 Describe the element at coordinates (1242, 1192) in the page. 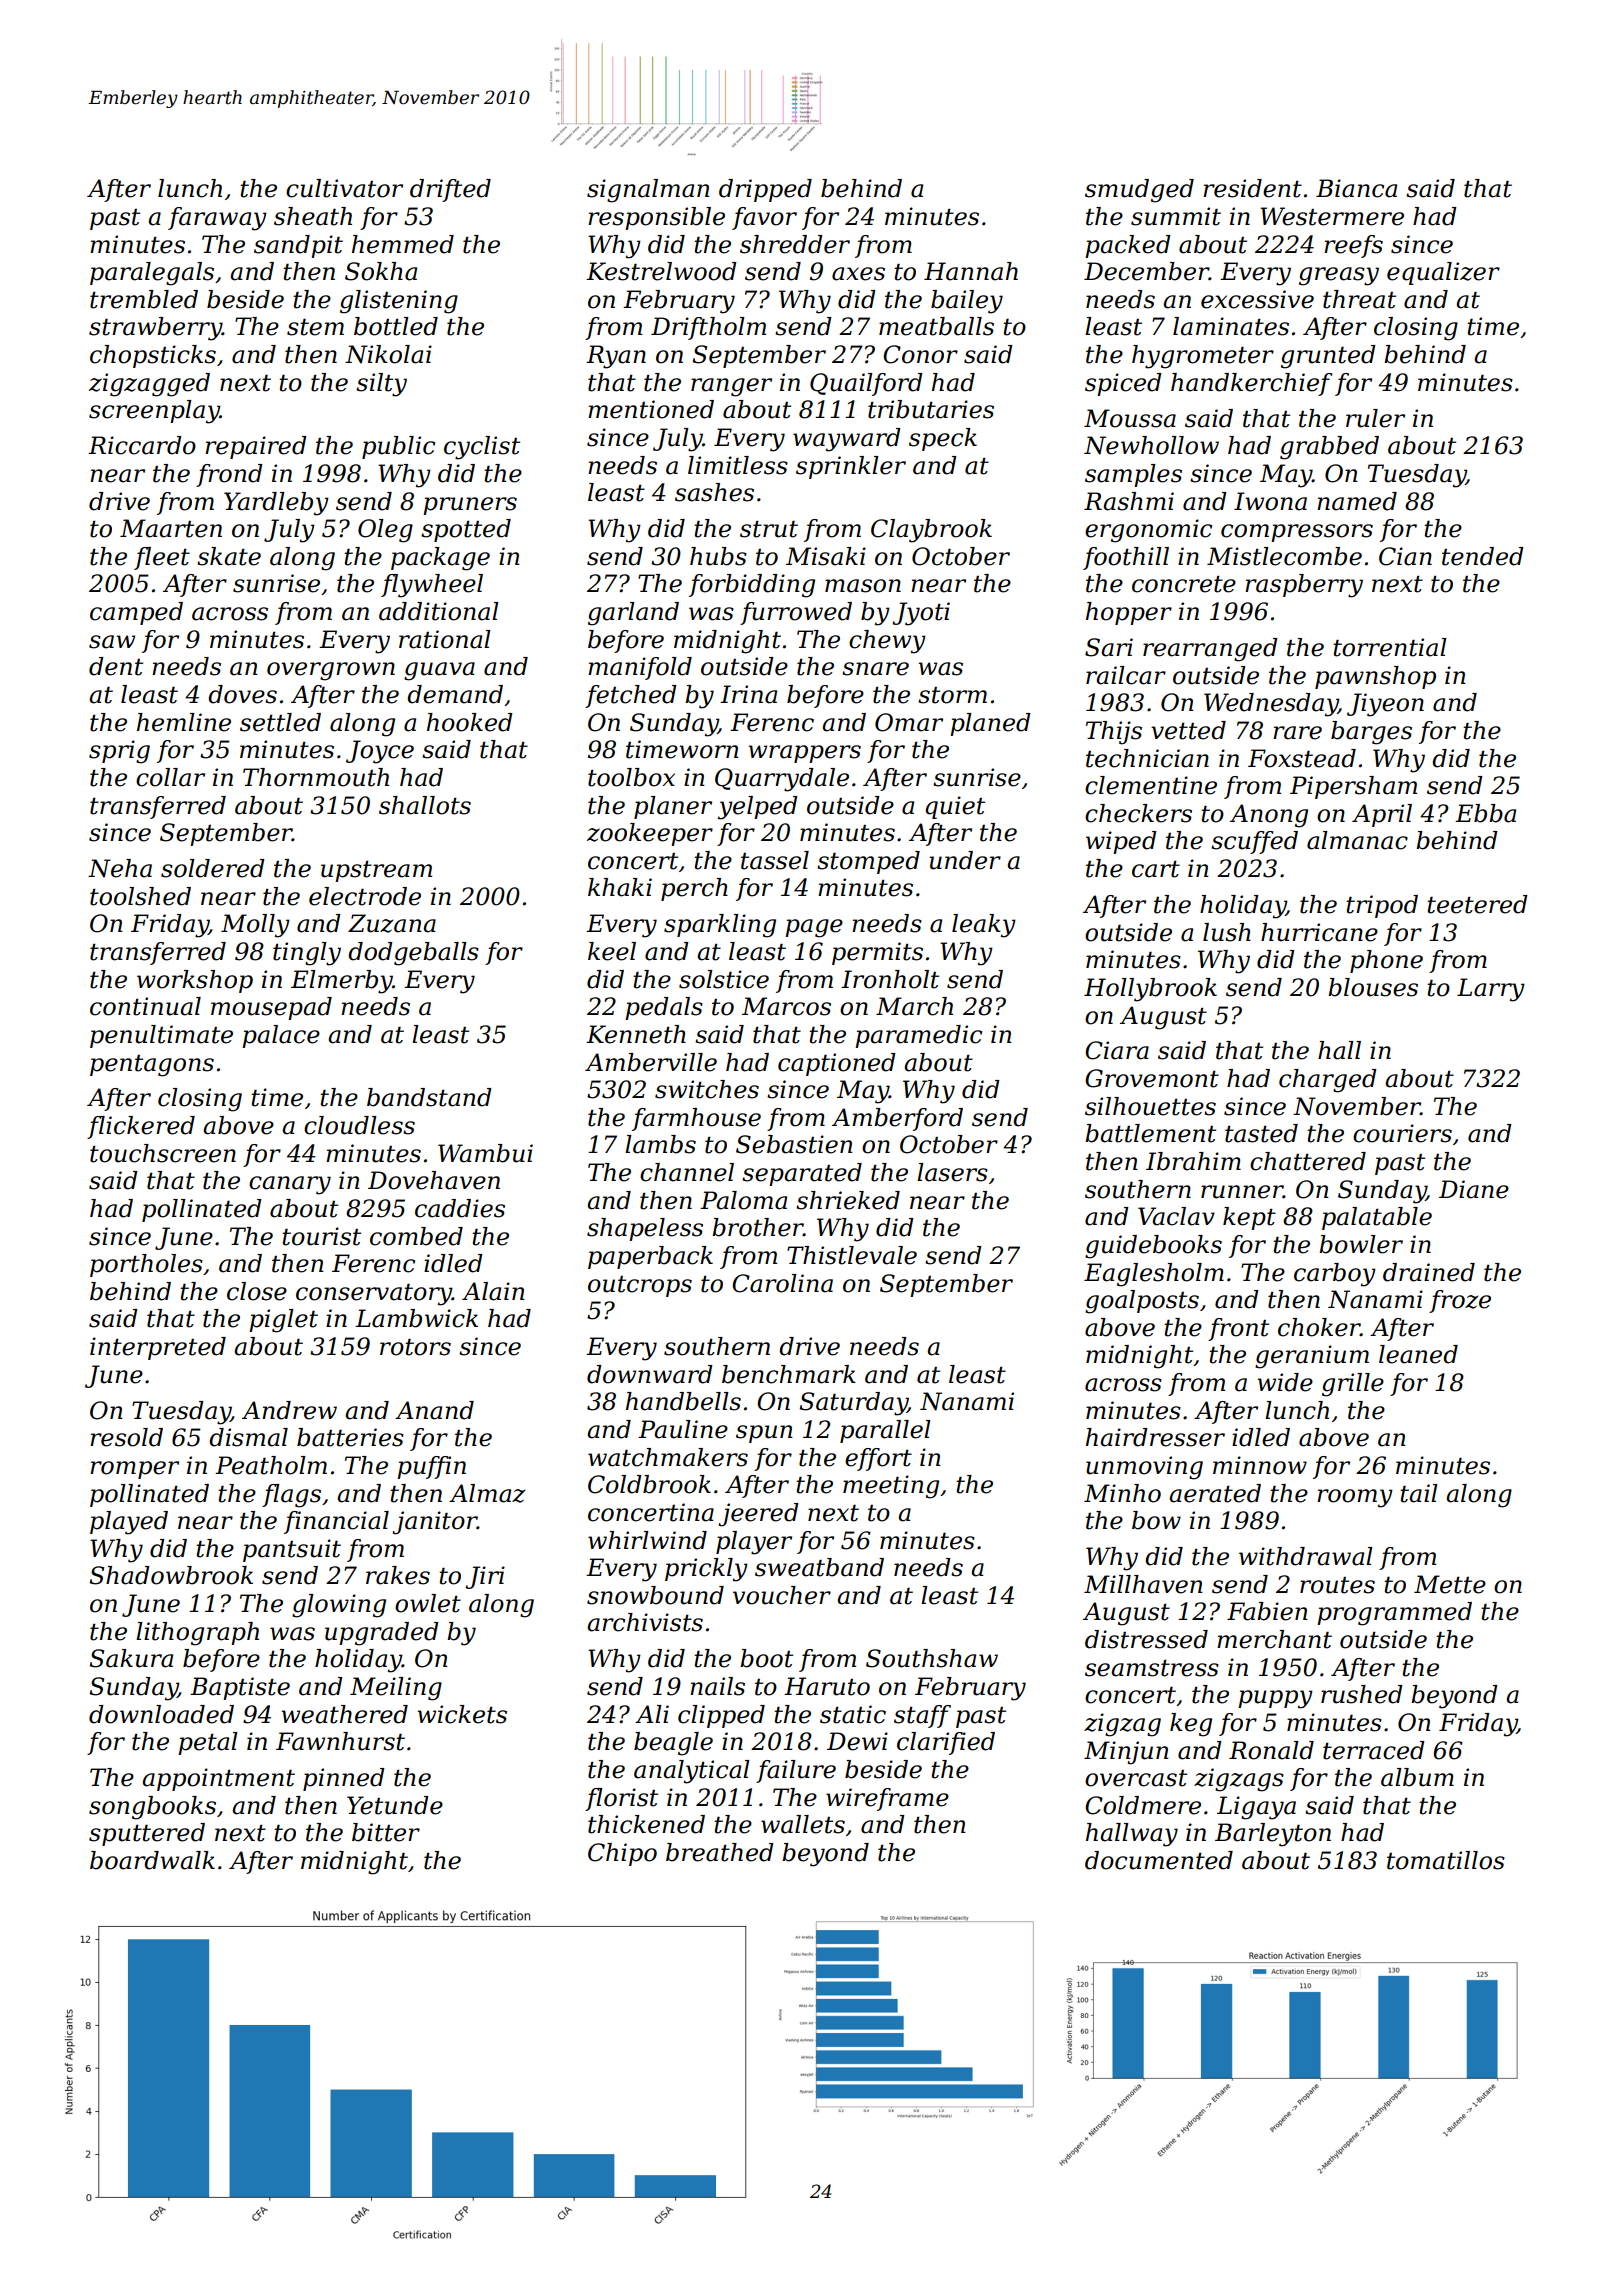

I see `runner` at that location.
